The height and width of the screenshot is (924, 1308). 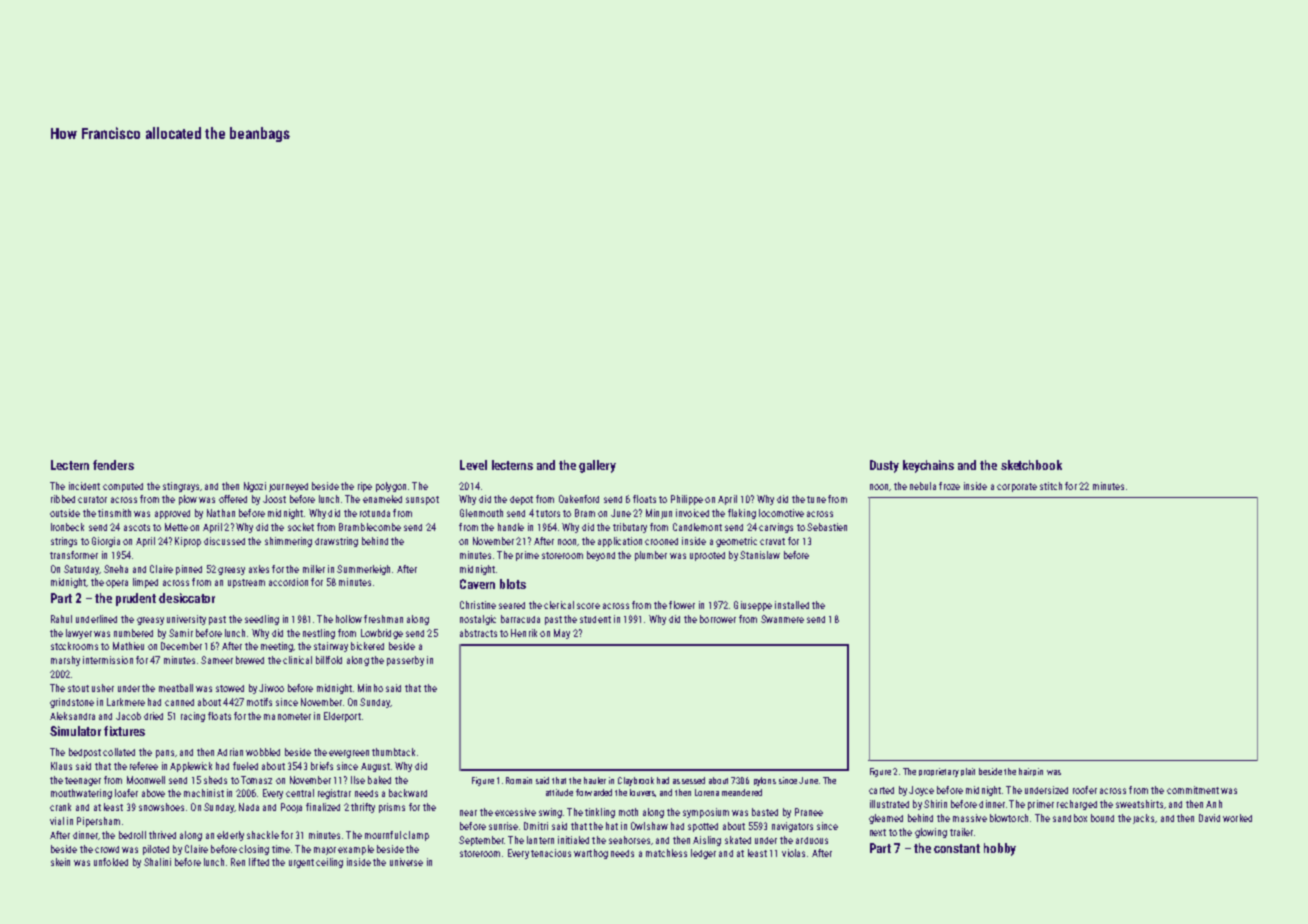 What do you see at coordinates (111, 862) in the screenshot?
I see `unfolded` at bounding box center [111, 862].
